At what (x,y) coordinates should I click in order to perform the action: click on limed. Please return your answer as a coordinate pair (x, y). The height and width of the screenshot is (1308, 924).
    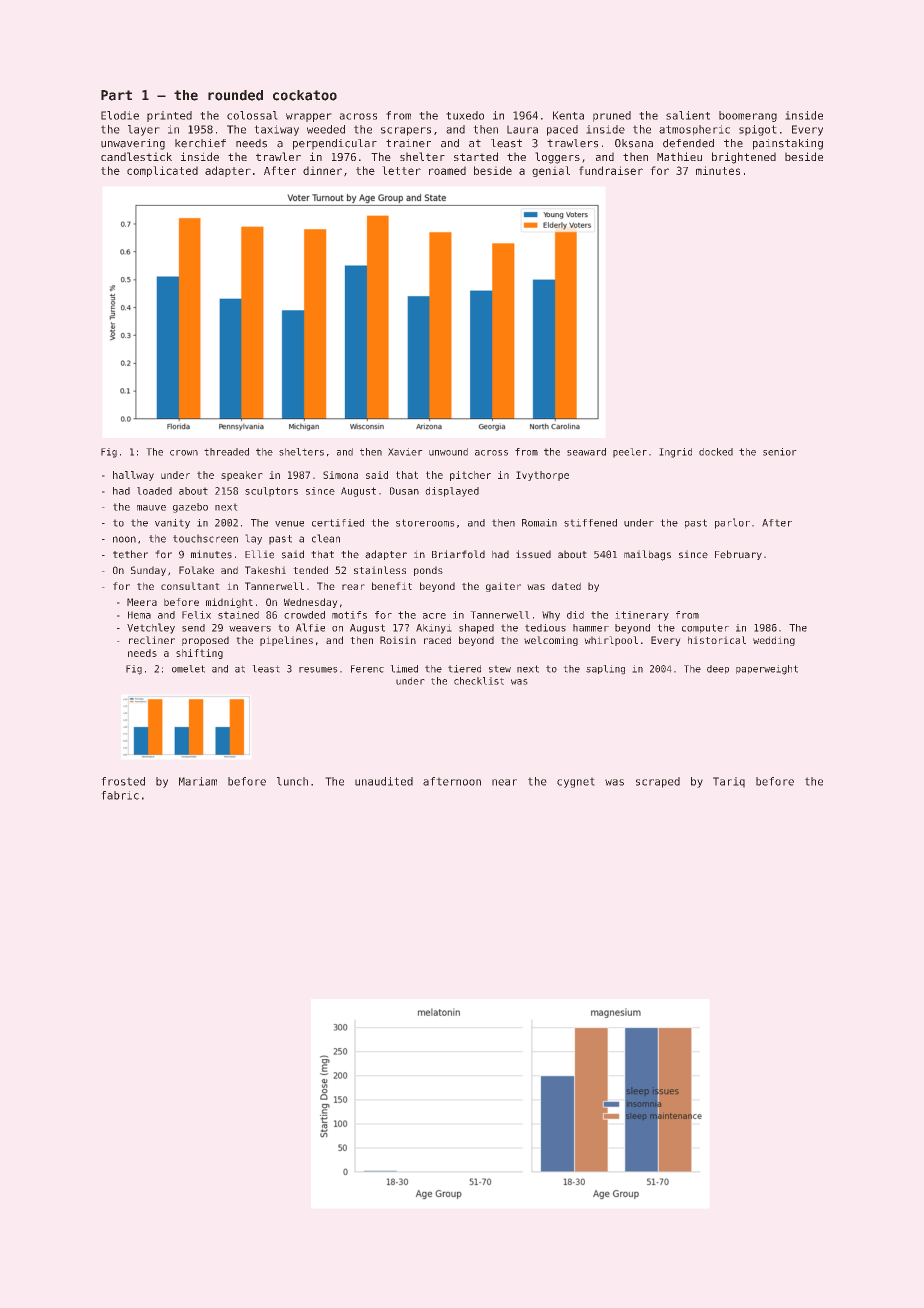
    Looking at the image, I should click on (404, 669).
